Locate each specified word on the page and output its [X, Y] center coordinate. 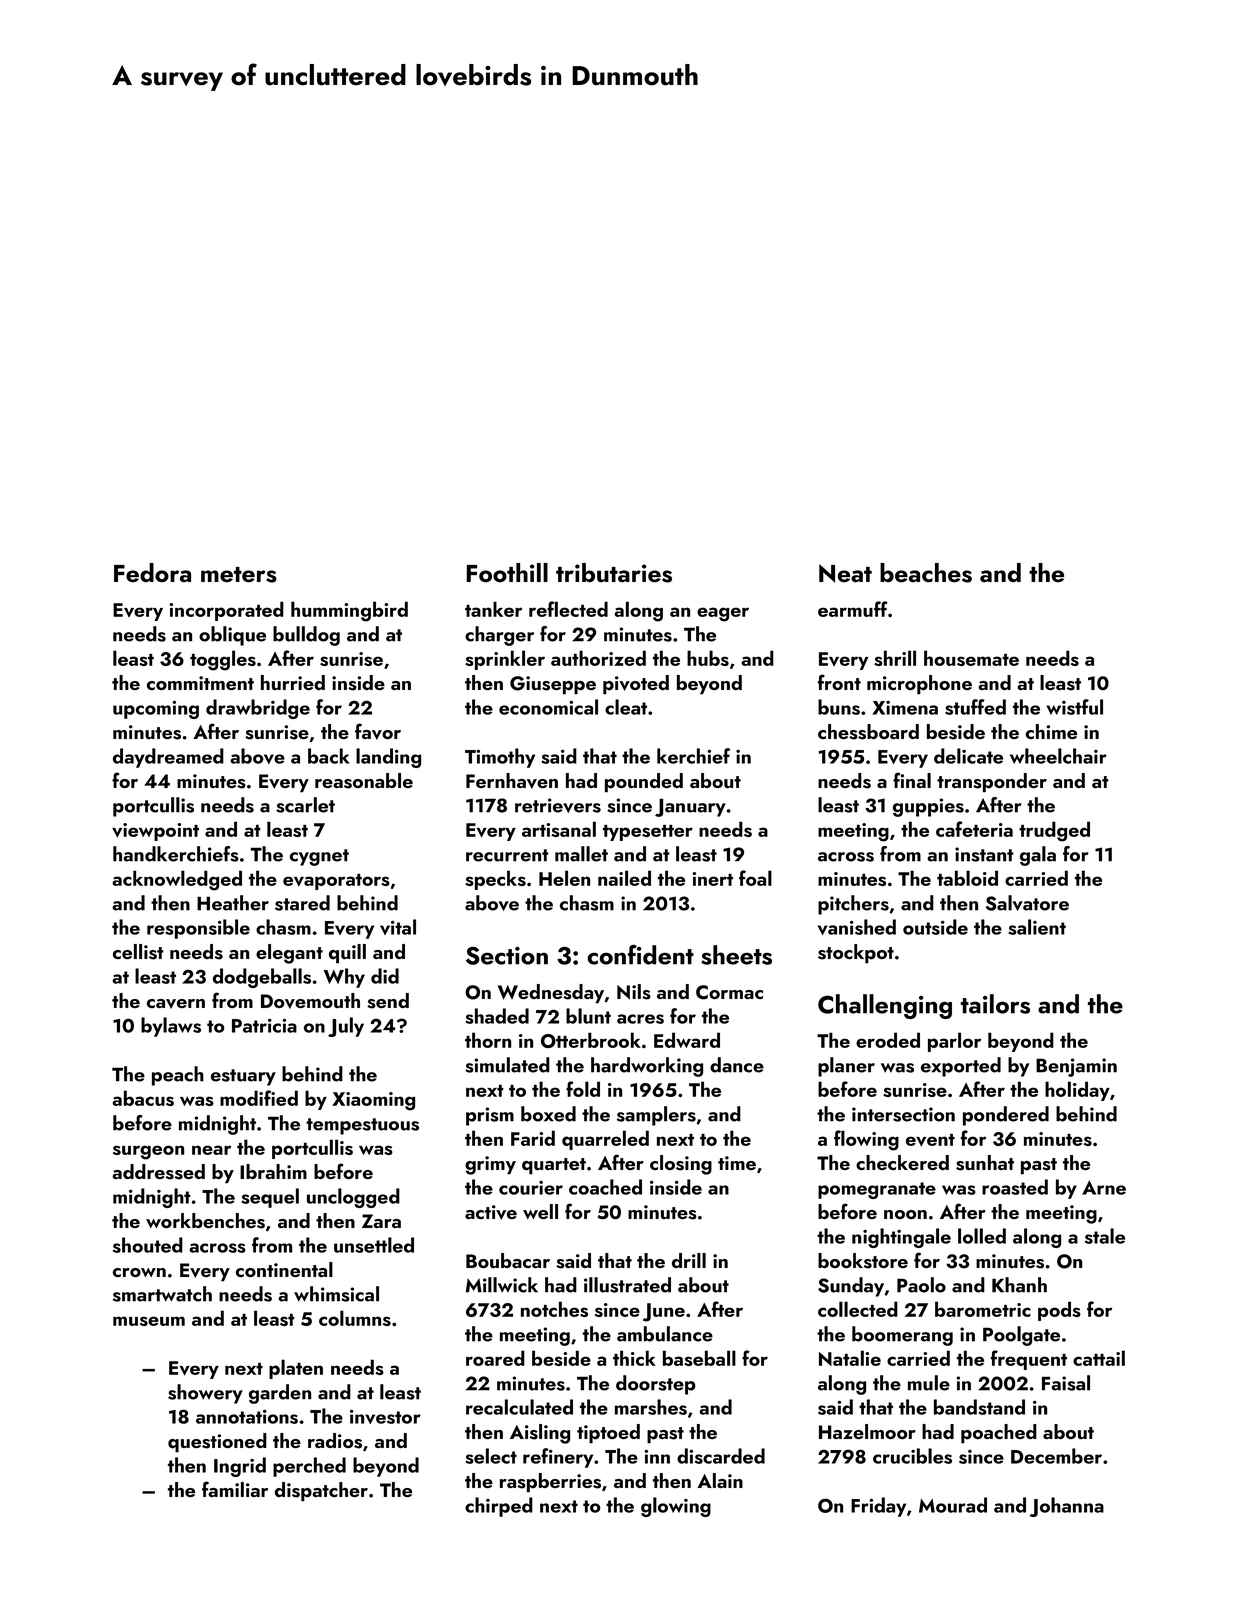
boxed [548, 1114]
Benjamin [1076, 1067]
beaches [926, 573]
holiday [1077, 1091]
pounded [644, 783]
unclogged [353, 1198]
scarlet [305, 805]
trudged [1054, 831]
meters [239, 575]
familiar [235, 1489]
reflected [568, 609]
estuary [243, 1077]
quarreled [605, 1140]
